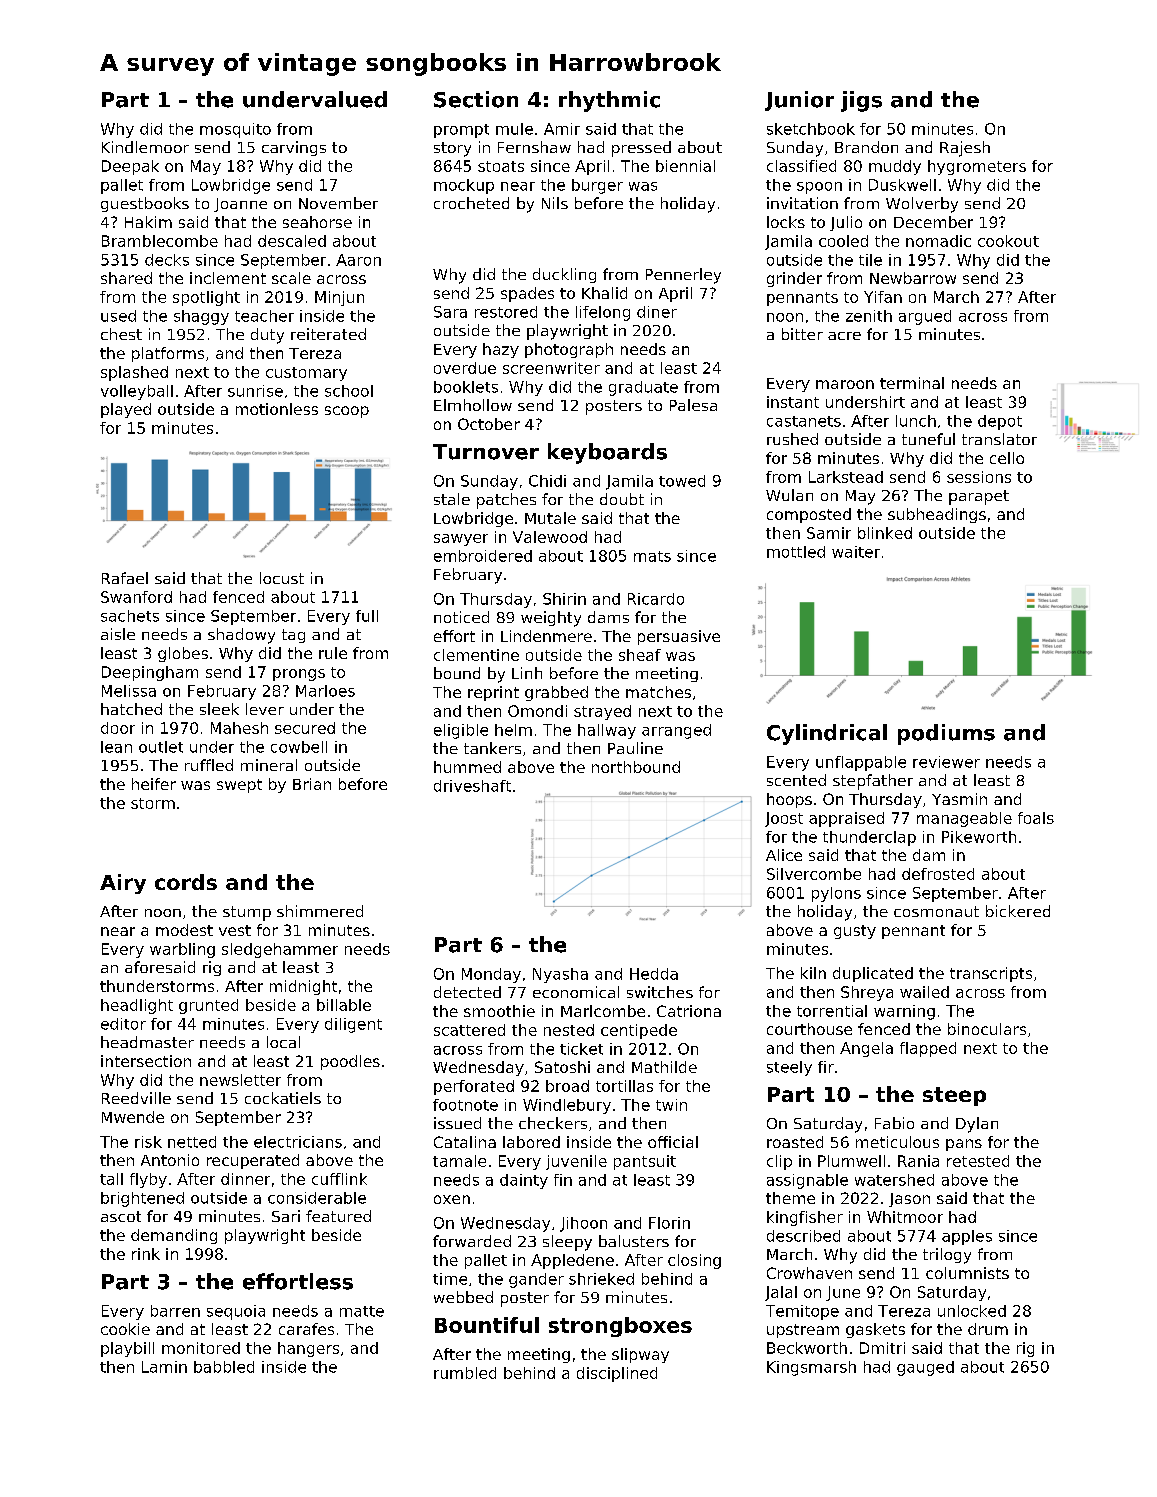 This image has width=1157, height=1497. I want to click on warning, so click(904, 1012).
